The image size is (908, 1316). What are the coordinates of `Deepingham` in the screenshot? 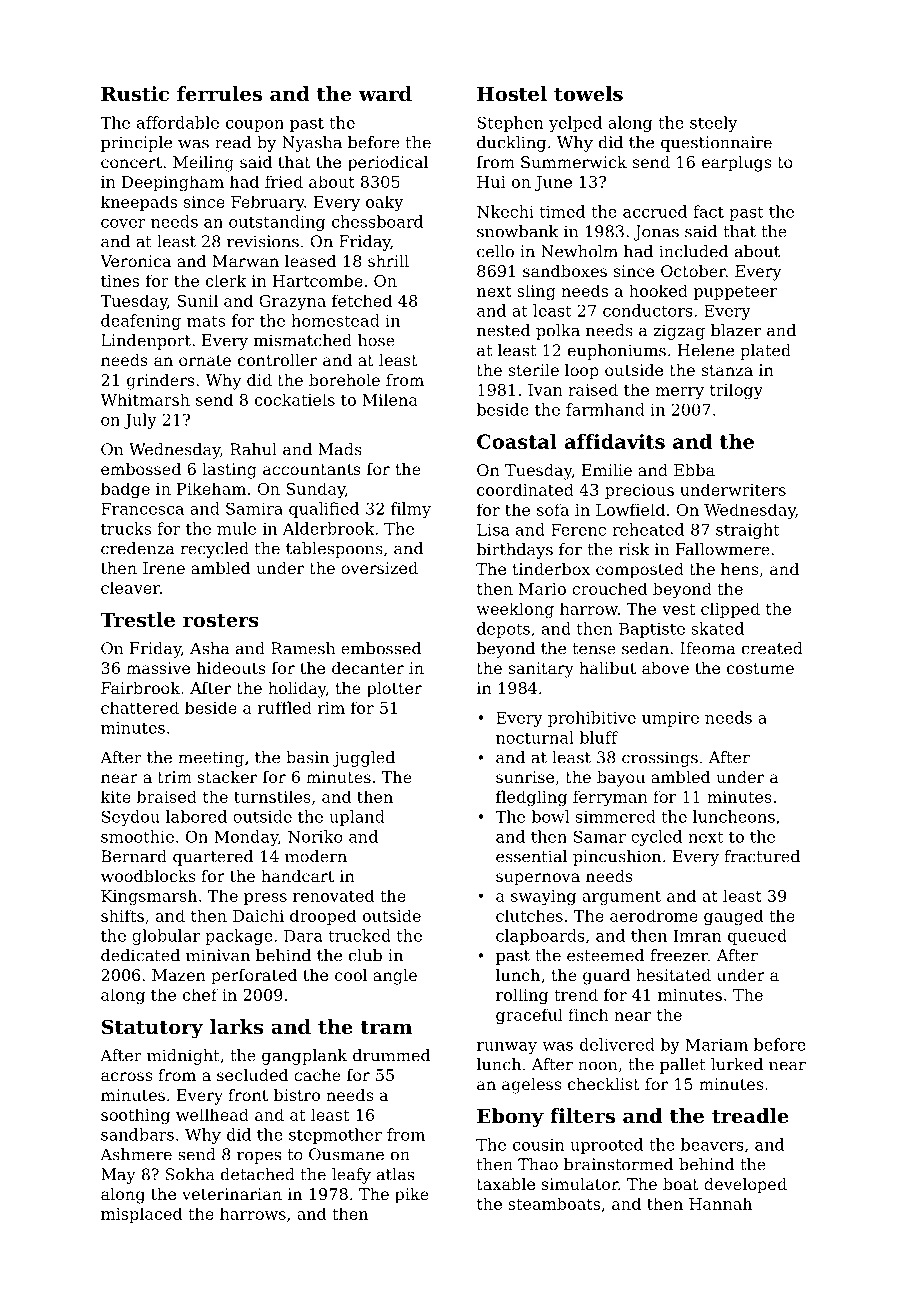 It's located at (173, 183).
